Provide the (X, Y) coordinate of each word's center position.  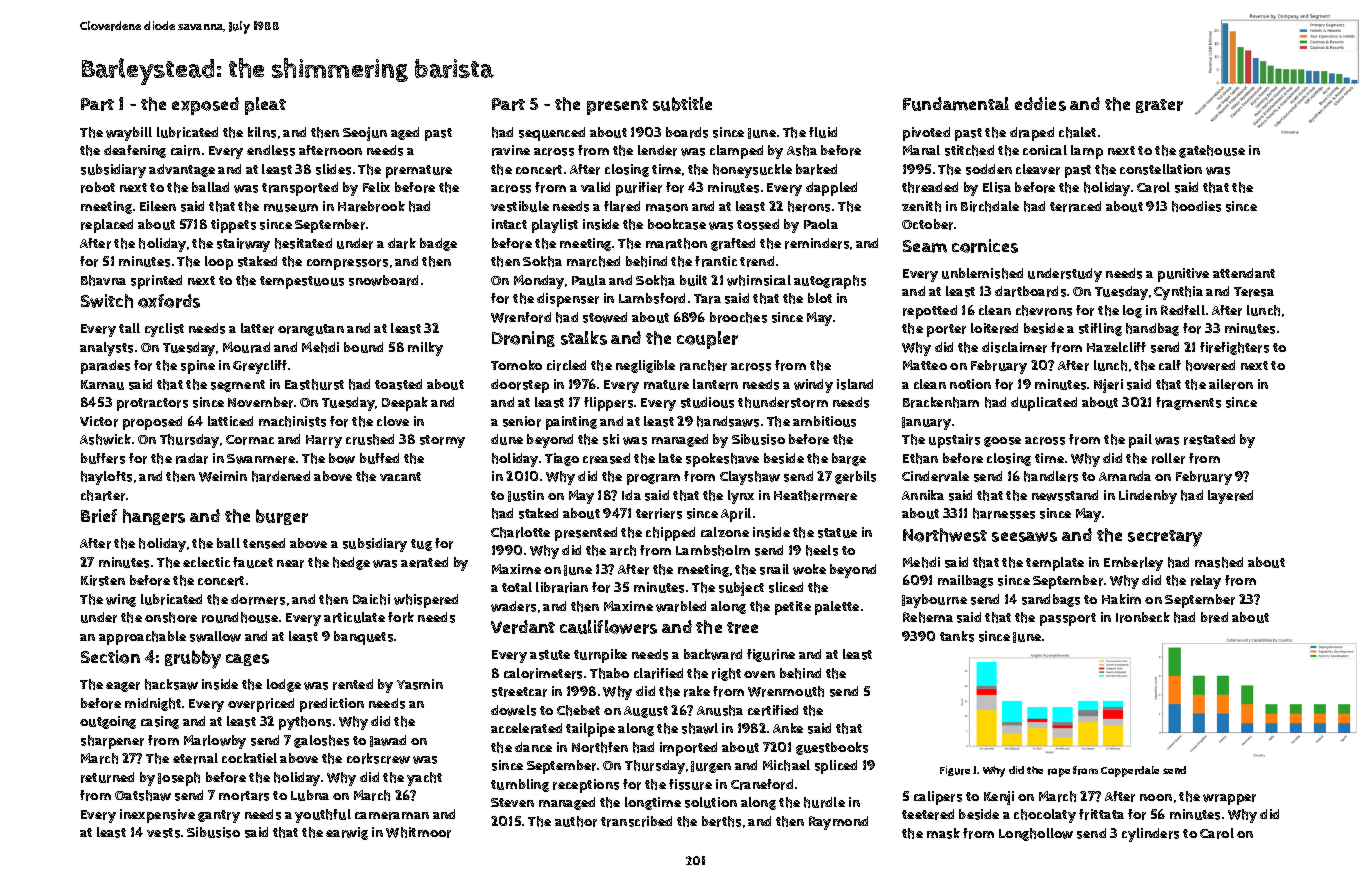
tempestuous (302, 282)
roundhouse (240, 617)
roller (1168, 458)
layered (1230, 497)
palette (837, 608)
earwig (347, 833)
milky (425, 349)
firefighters (1234, 348)
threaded (930, 187)
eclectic (206, 562)
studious (707, 402)
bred (1214, 617)
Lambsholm (713, 550)
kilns (262, 132)
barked (816, 169)
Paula (589, 280)
